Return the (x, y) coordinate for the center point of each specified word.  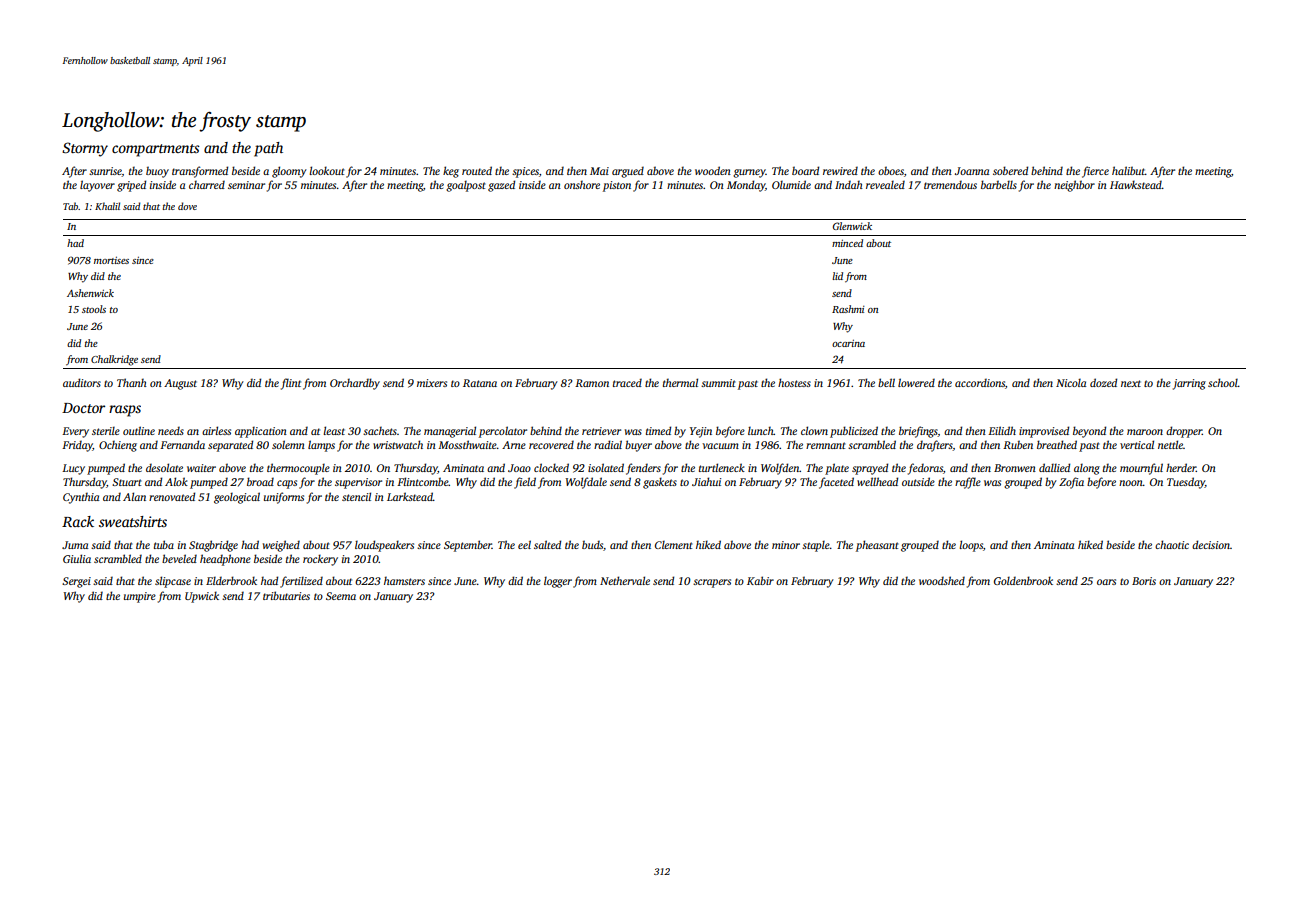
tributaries (286, 595)
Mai (599, 171)
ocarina (848, 343)
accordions (980, 382)
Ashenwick (90, 293)
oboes (891, 170)
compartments (156, 150)
